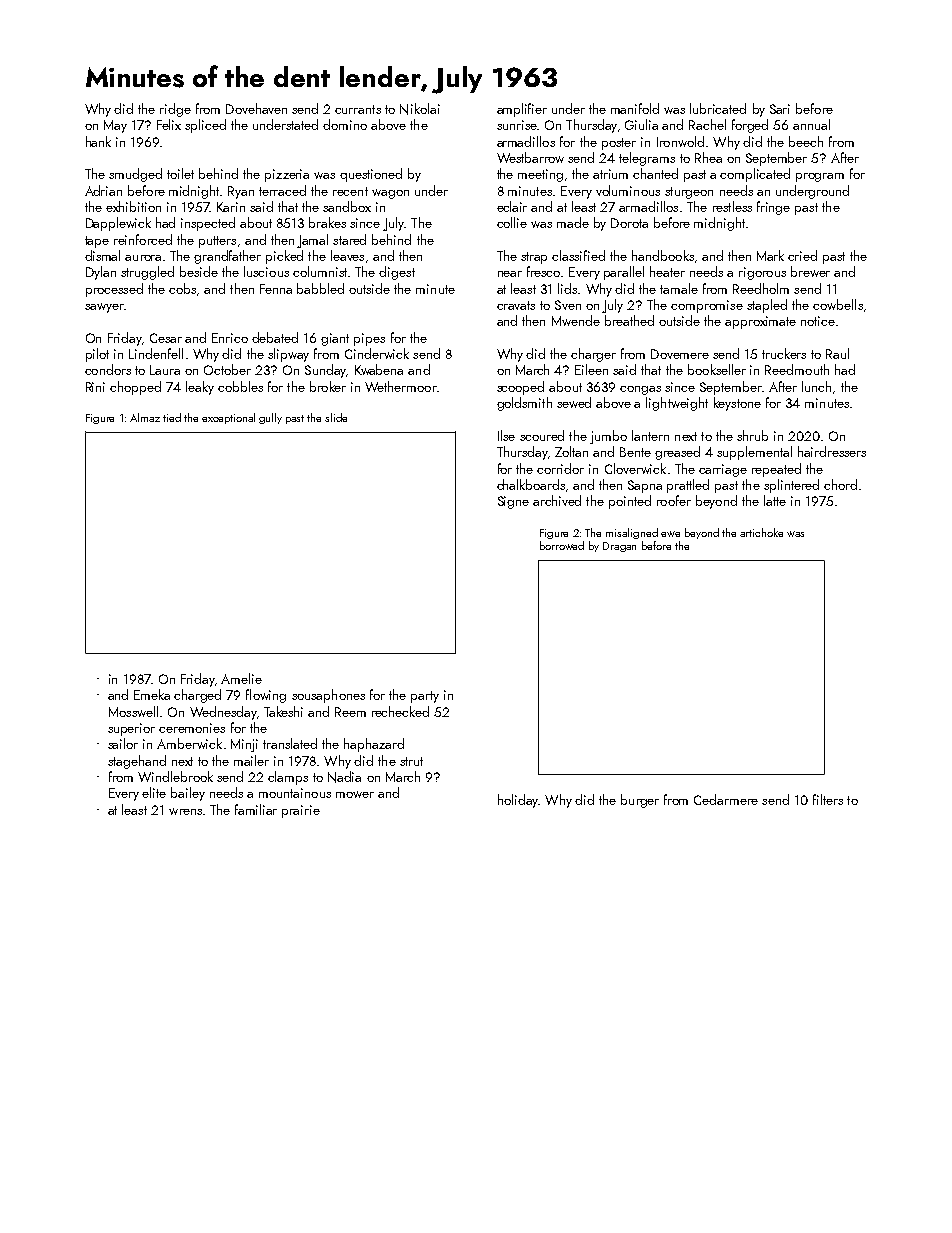 Image resolution: width=952 pixels, height=1233 pixels. Describe the element at coordinates (761, 532) in the screenshot. I see `artichoke` at that location.
